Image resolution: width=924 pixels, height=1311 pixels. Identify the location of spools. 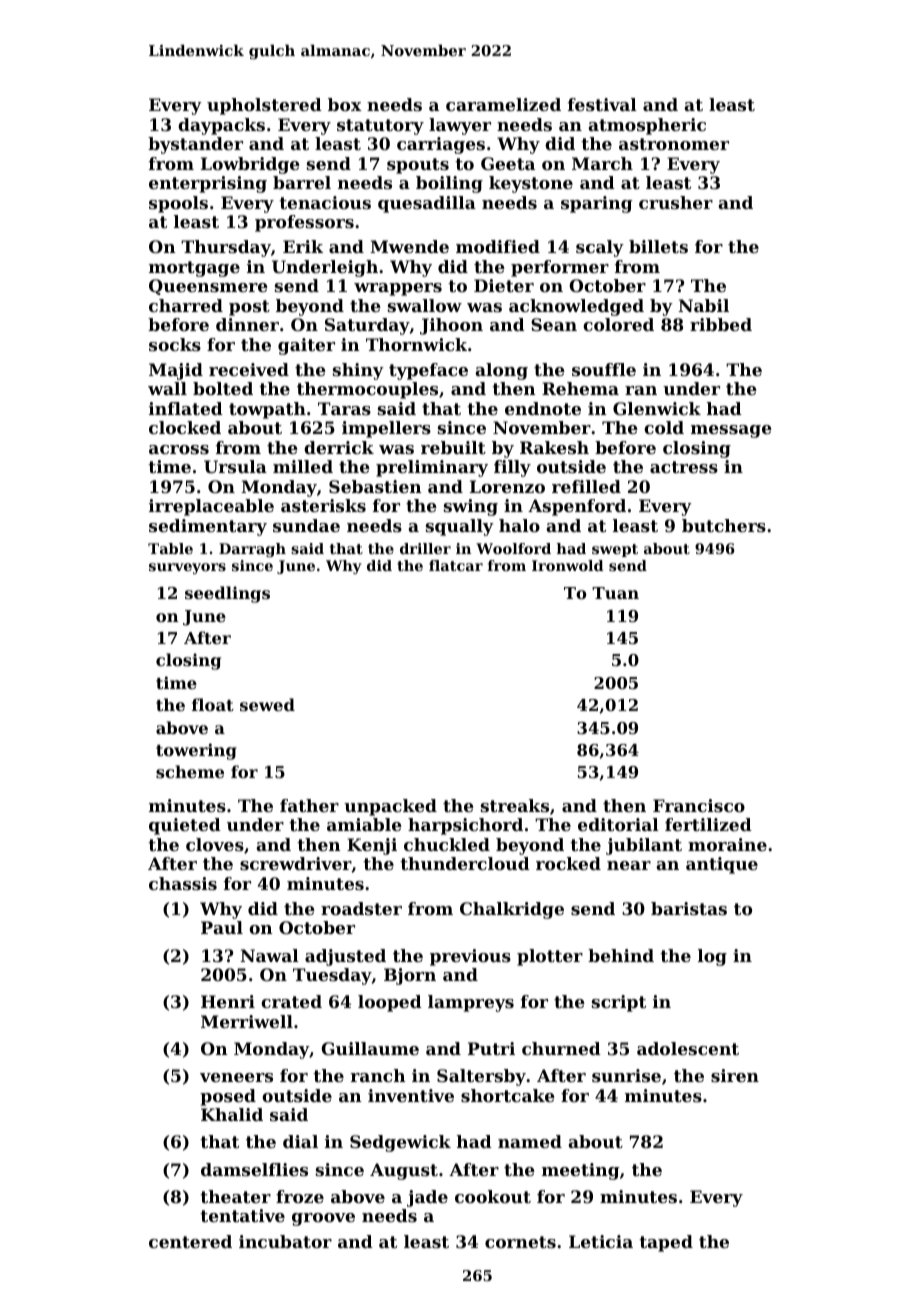
(178, 204).
